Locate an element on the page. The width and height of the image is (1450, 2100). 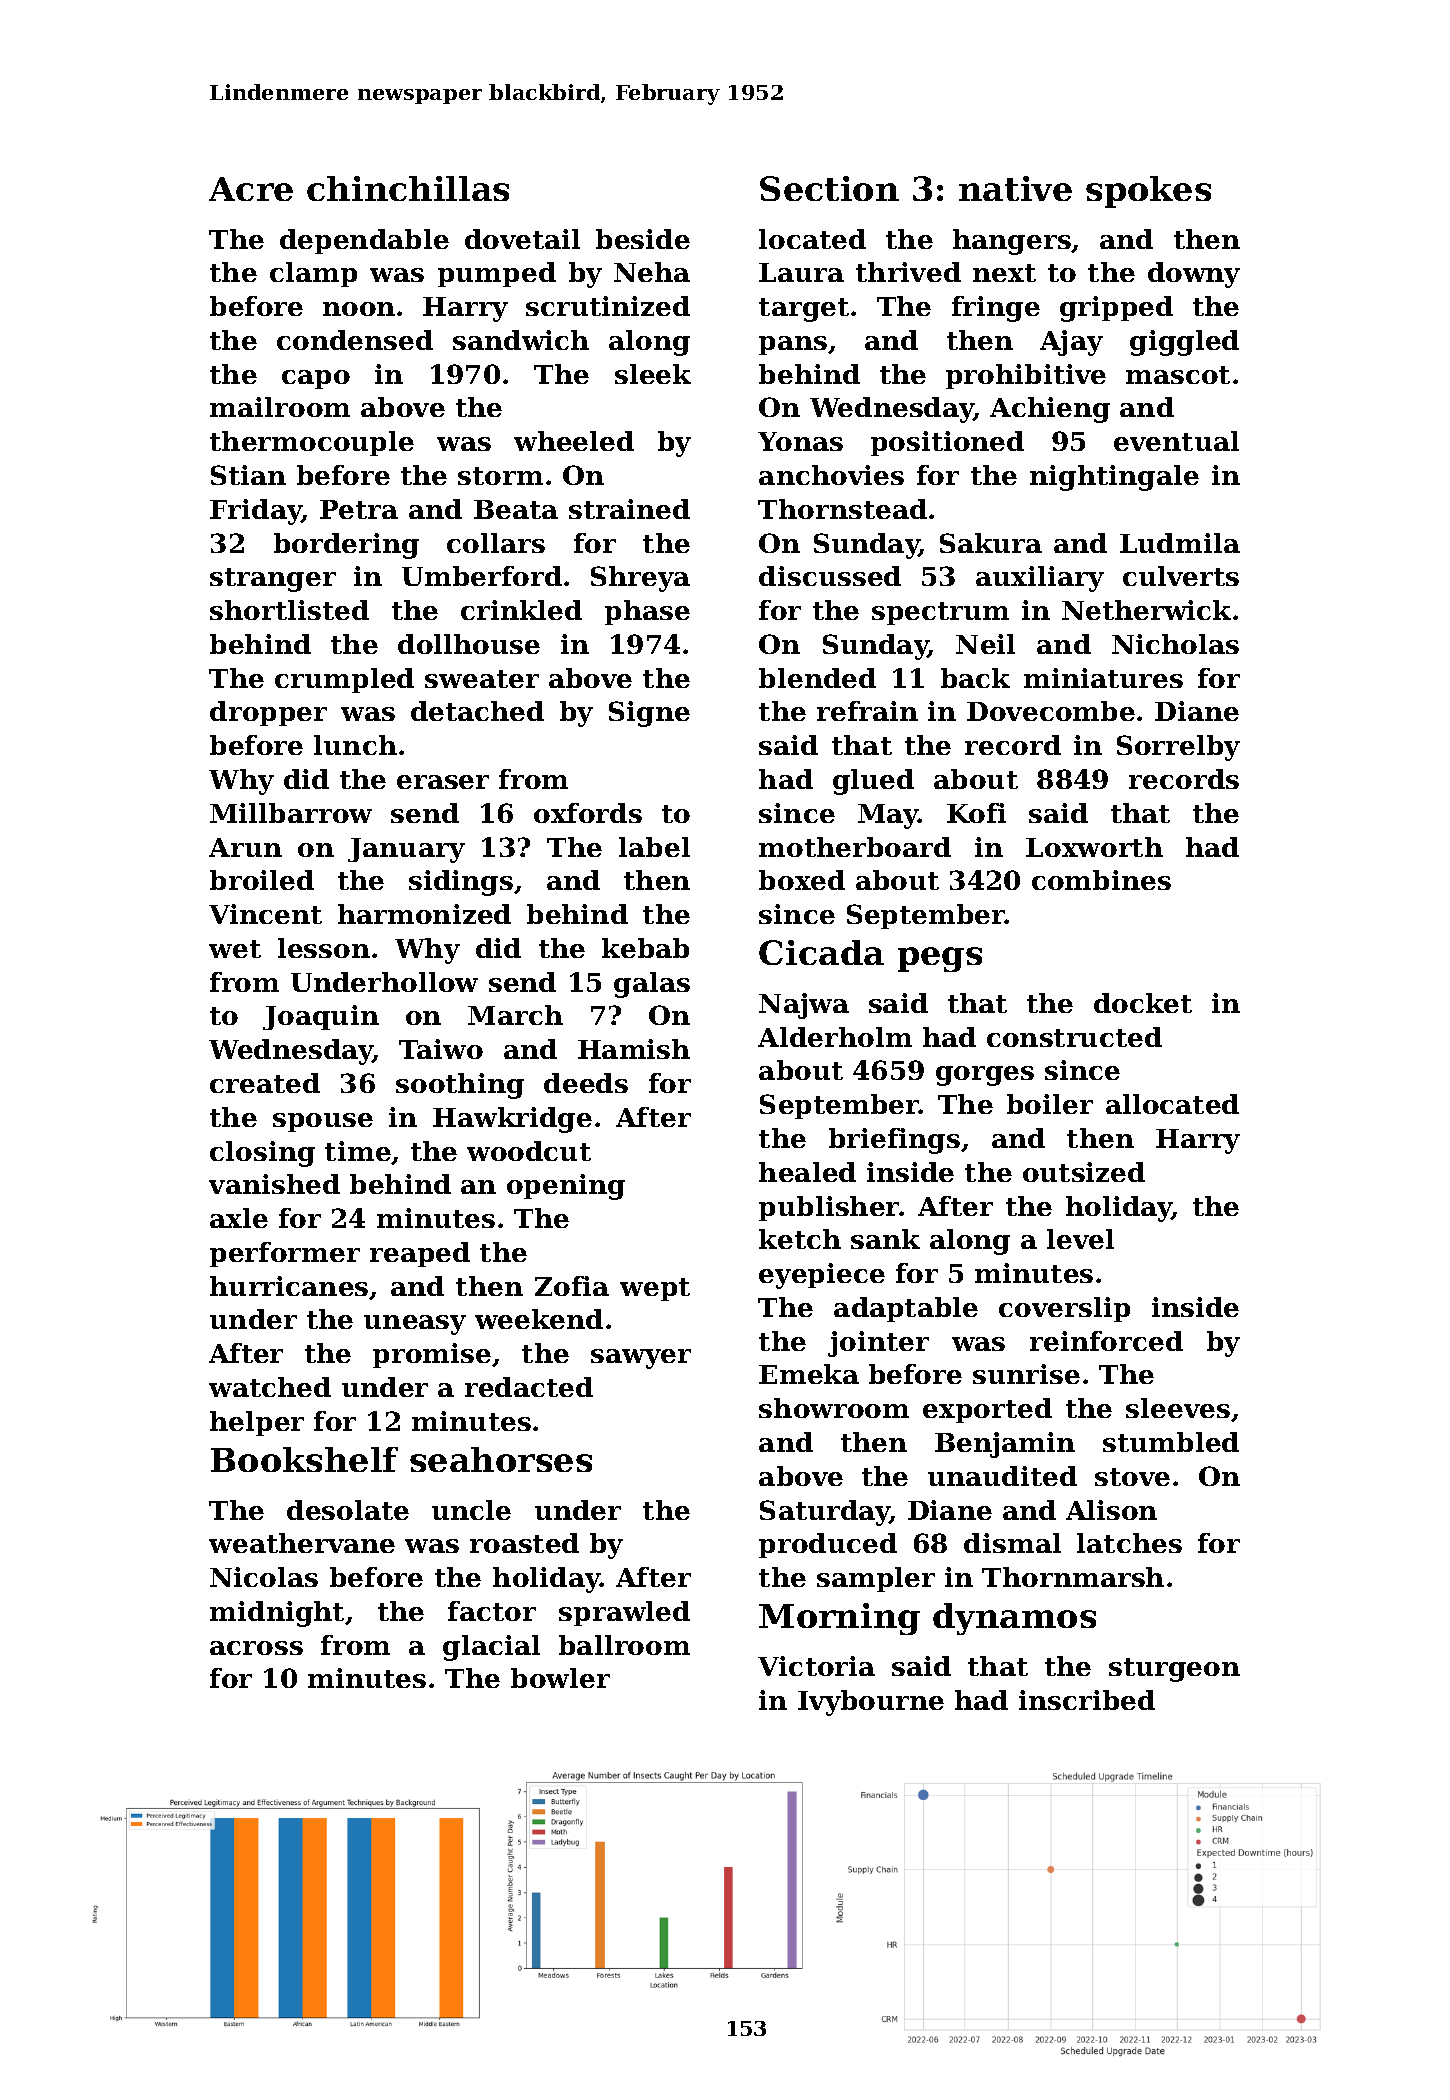
combines is located at coordinates (1101, 880).
